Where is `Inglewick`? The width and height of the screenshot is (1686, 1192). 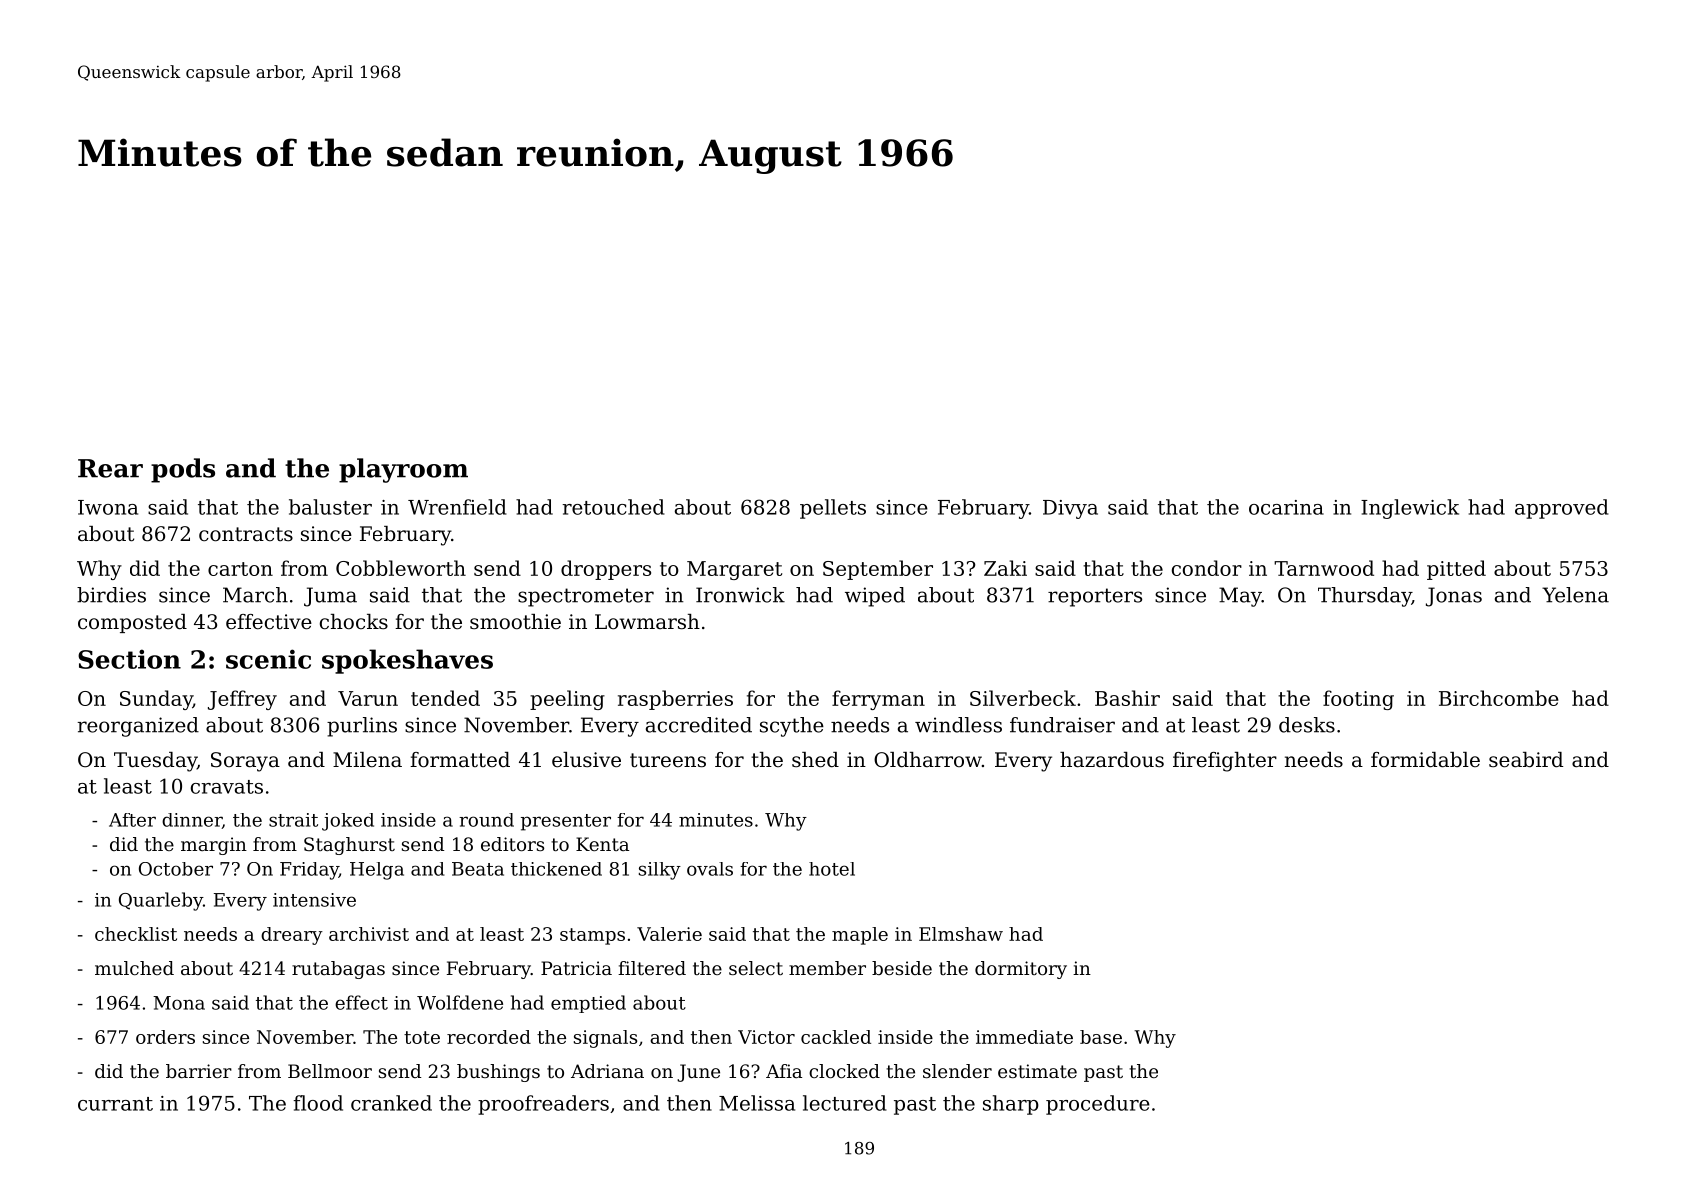 Inglewick is located at coordinates (1410, 509).
